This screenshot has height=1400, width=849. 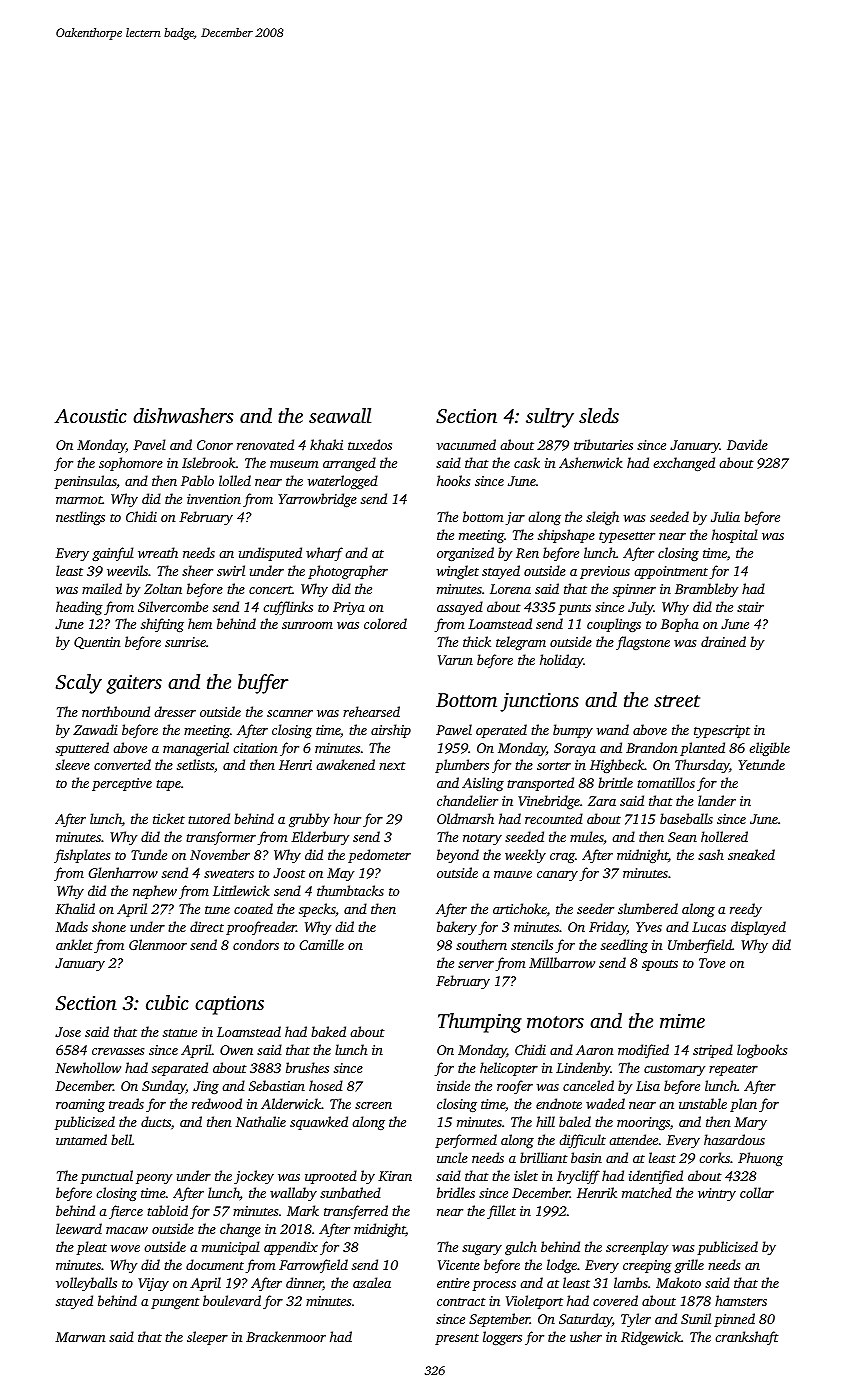 What do you see at coordinates (550, 418) in the screenshot?
I see `sultry` at bounding box center [550, 418].
